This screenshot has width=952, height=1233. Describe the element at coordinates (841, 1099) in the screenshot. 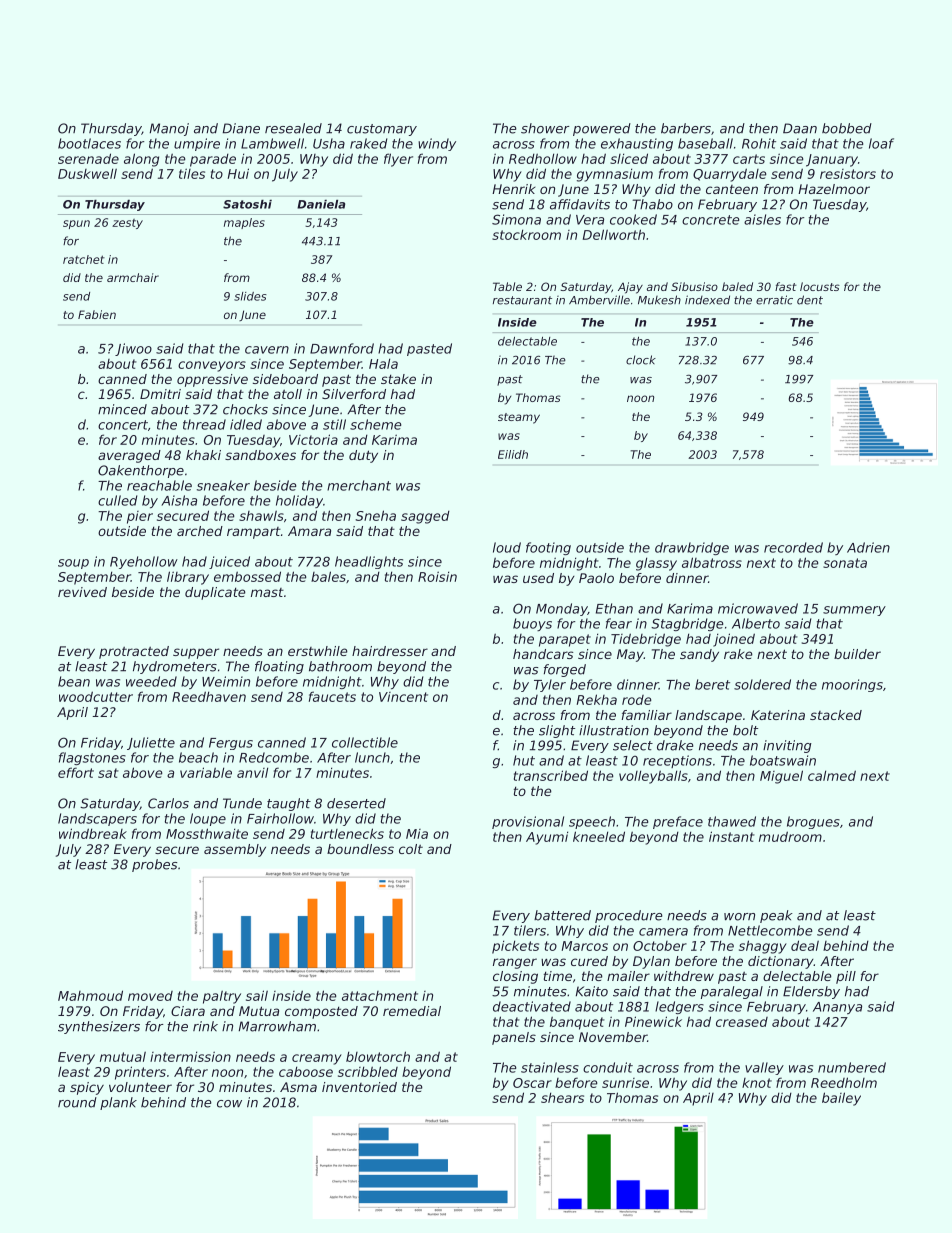

I see `bailey` at that location.
